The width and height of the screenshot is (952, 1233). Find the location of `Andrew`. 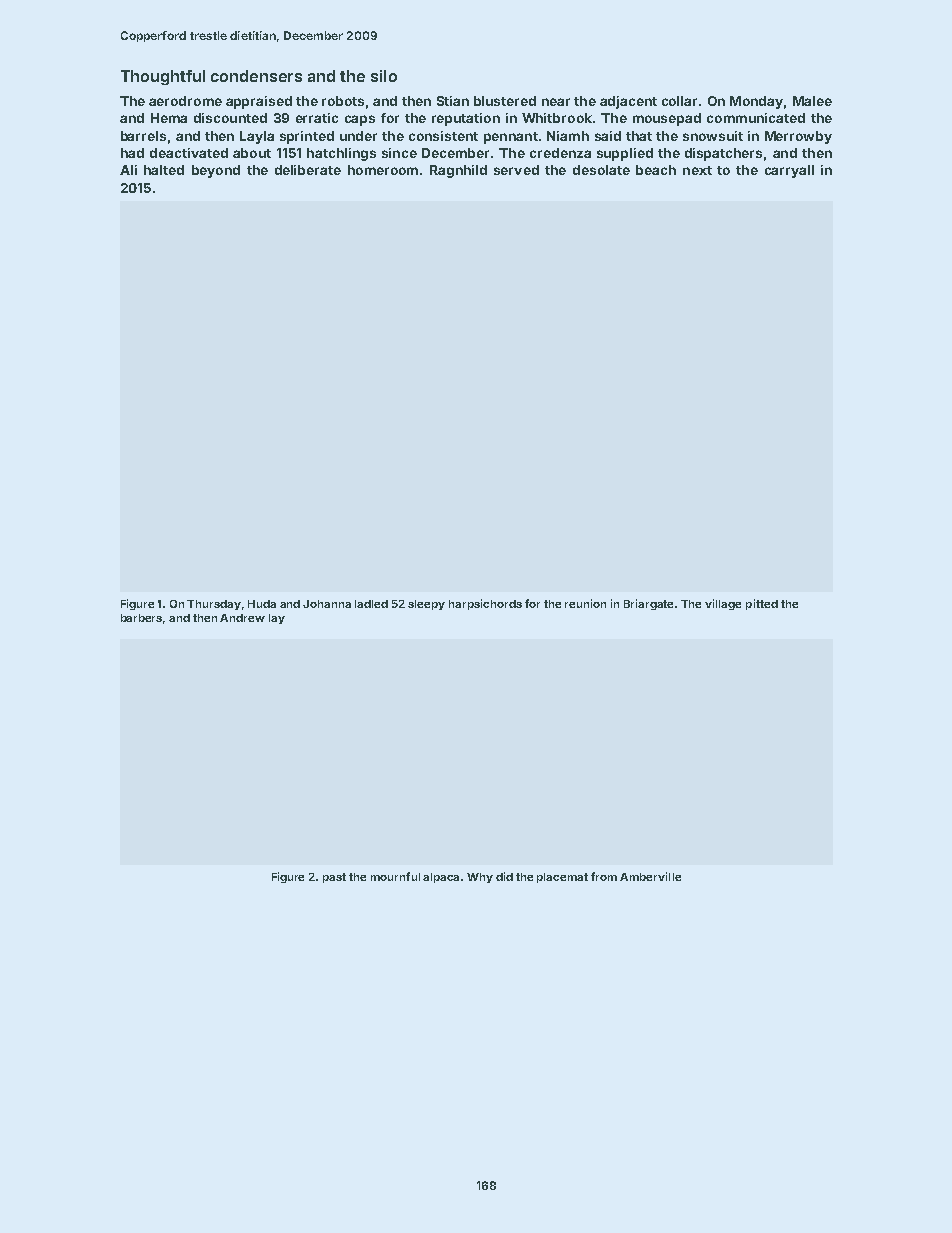

Andrew is located at coordinates (242, 618).
